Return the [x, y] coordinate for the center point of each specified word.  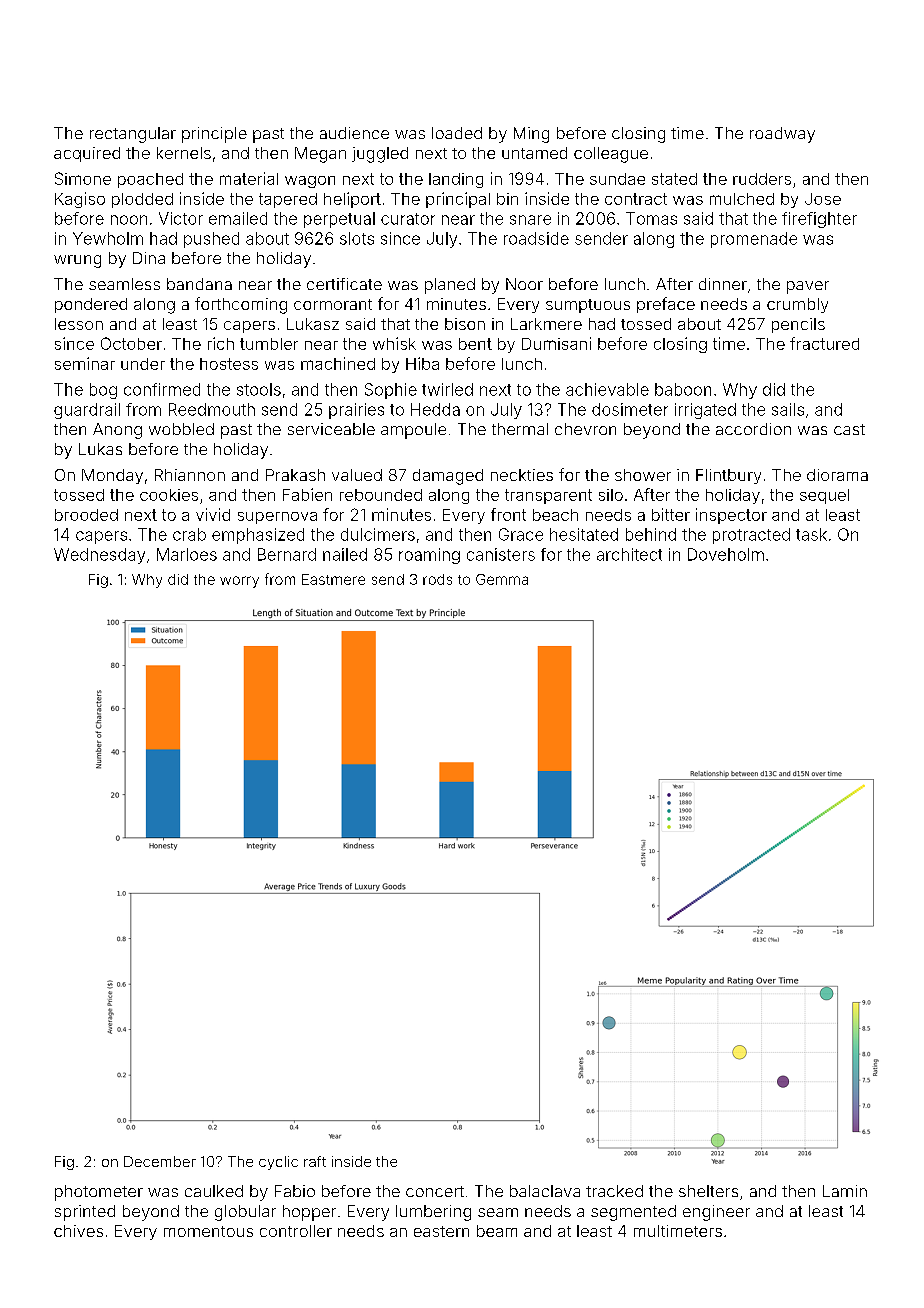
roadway [782, 135]
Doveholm [726, 554]
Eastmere [333, 579]
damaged [448, 477]
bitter [671, 514]
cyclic [278, 1163]
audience [354, 133]
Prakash [295, 475]
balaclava [545, 1191]
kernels [184, 153]
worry [239, 582]
